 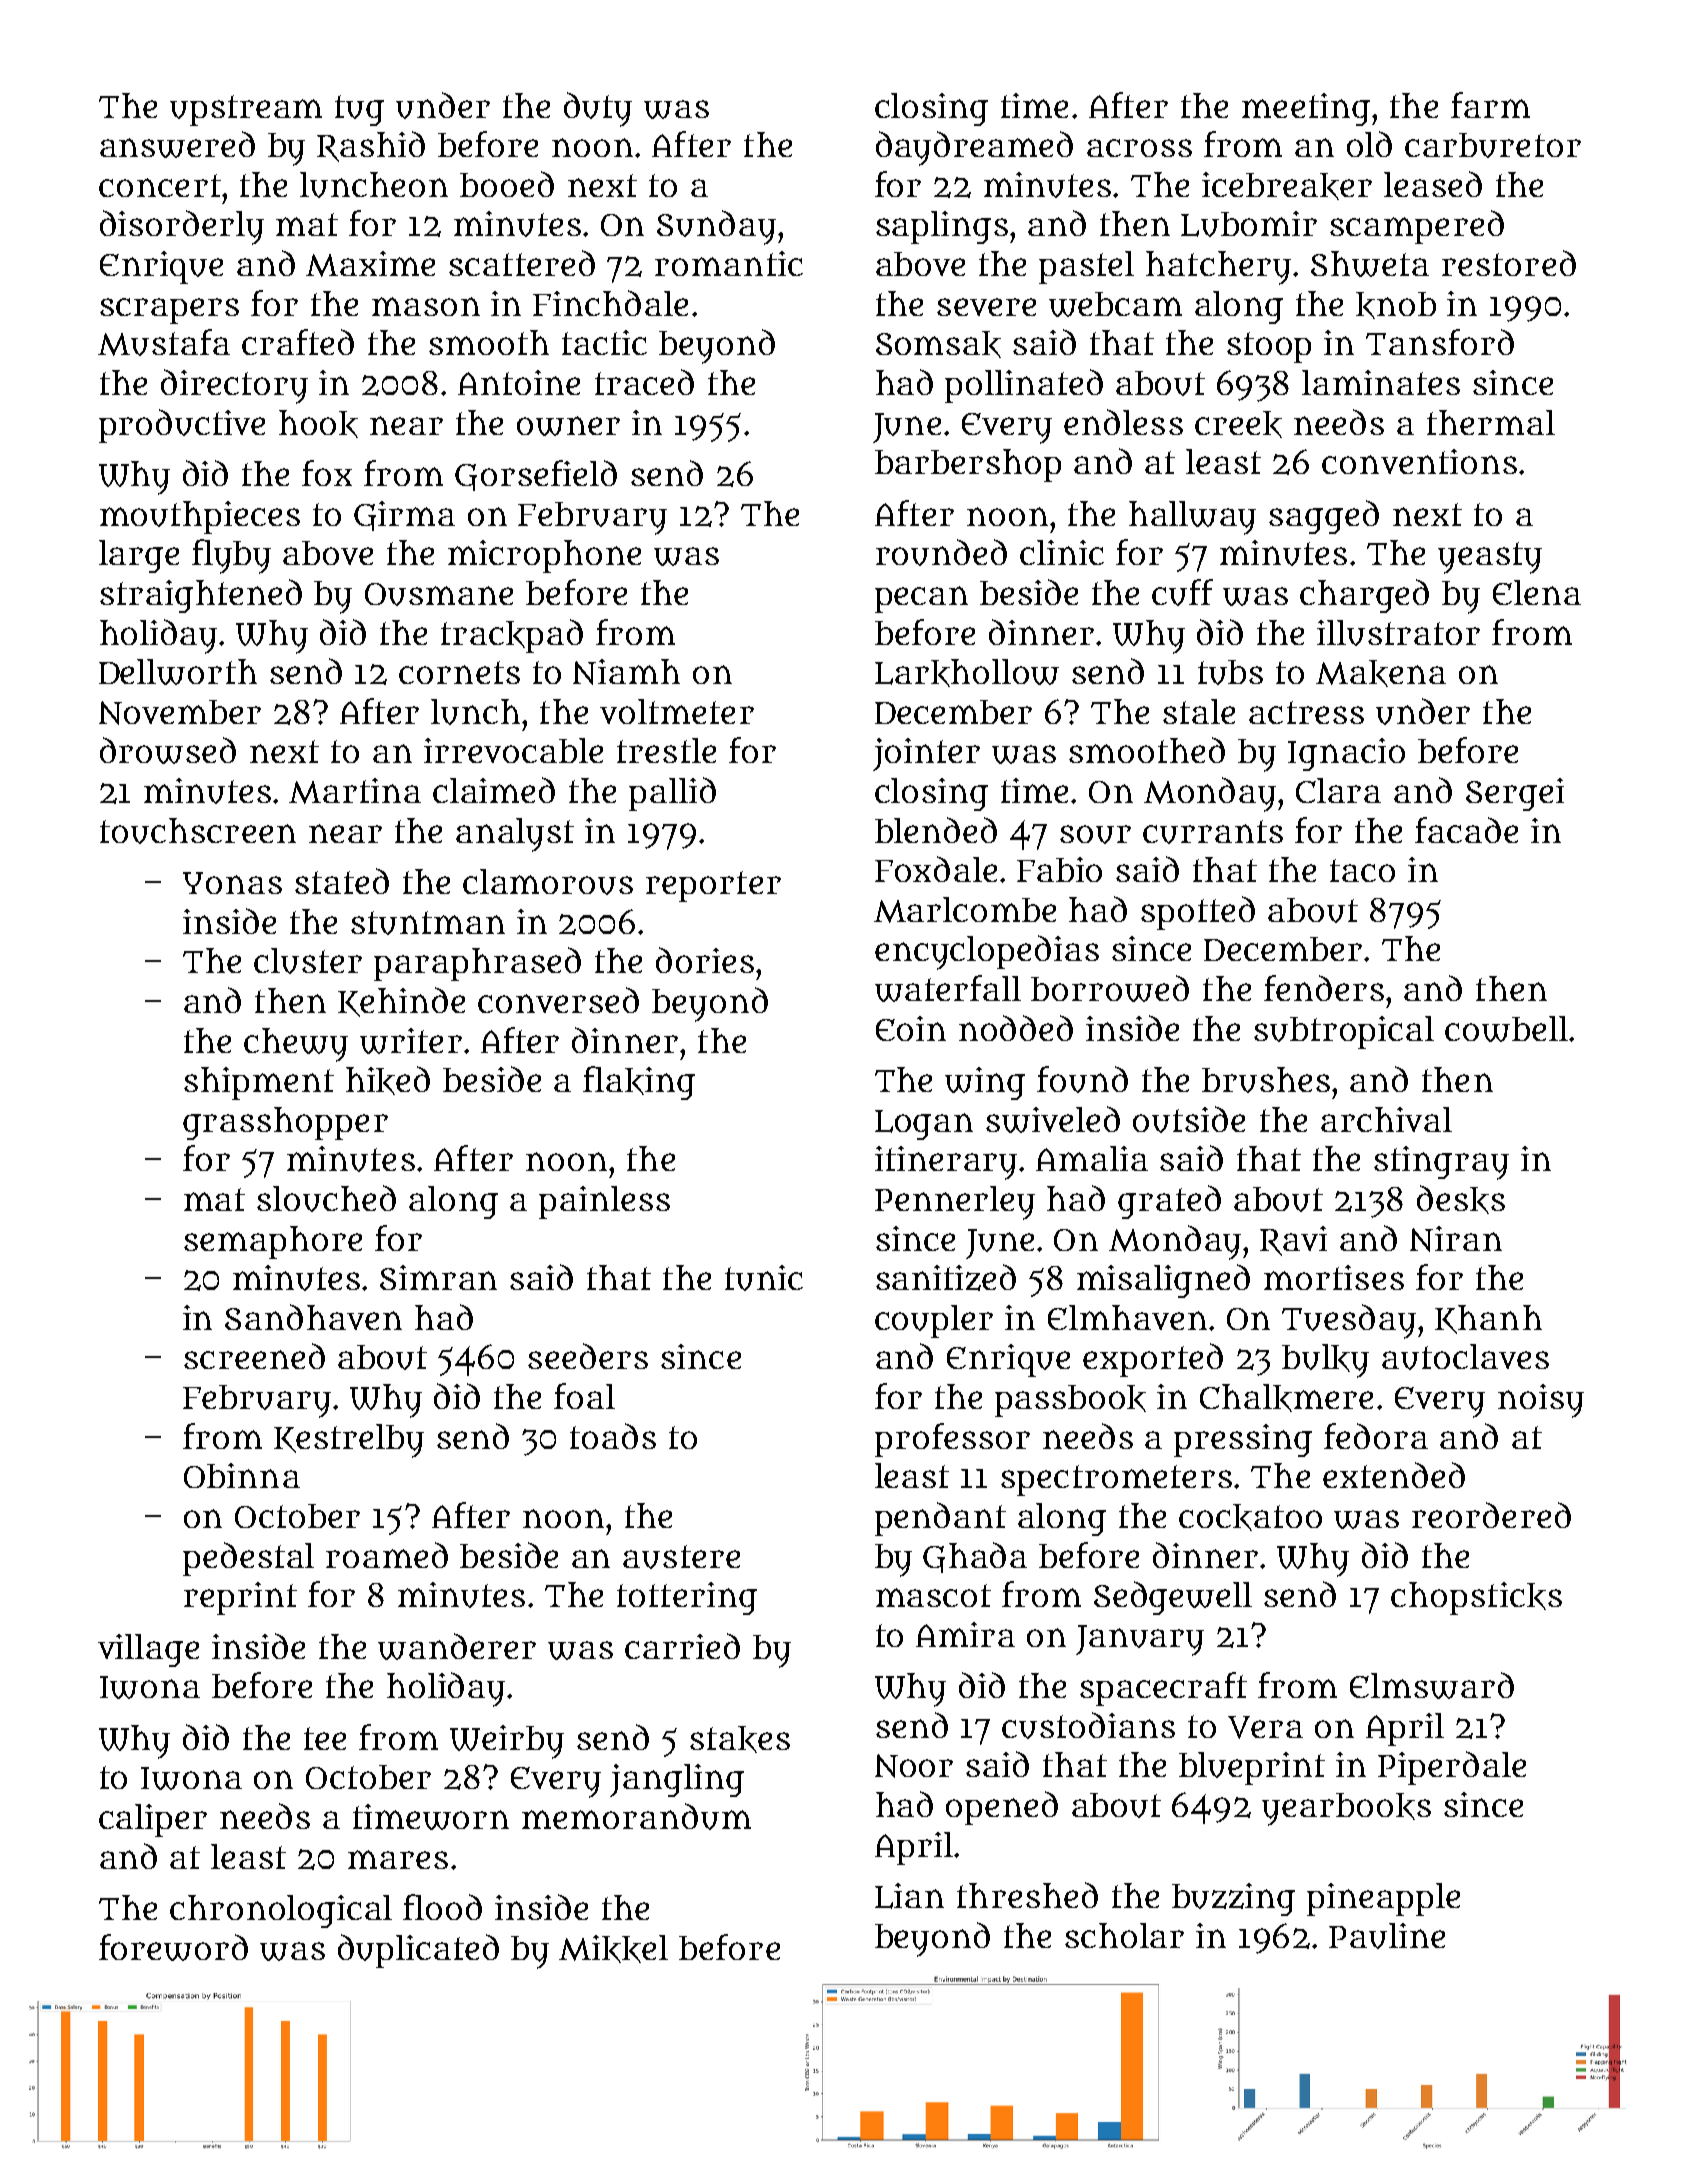 What do you see at coordinates (1124, 1935) in the document?
I see `scholar` at bounding box center [1124, 1935].
